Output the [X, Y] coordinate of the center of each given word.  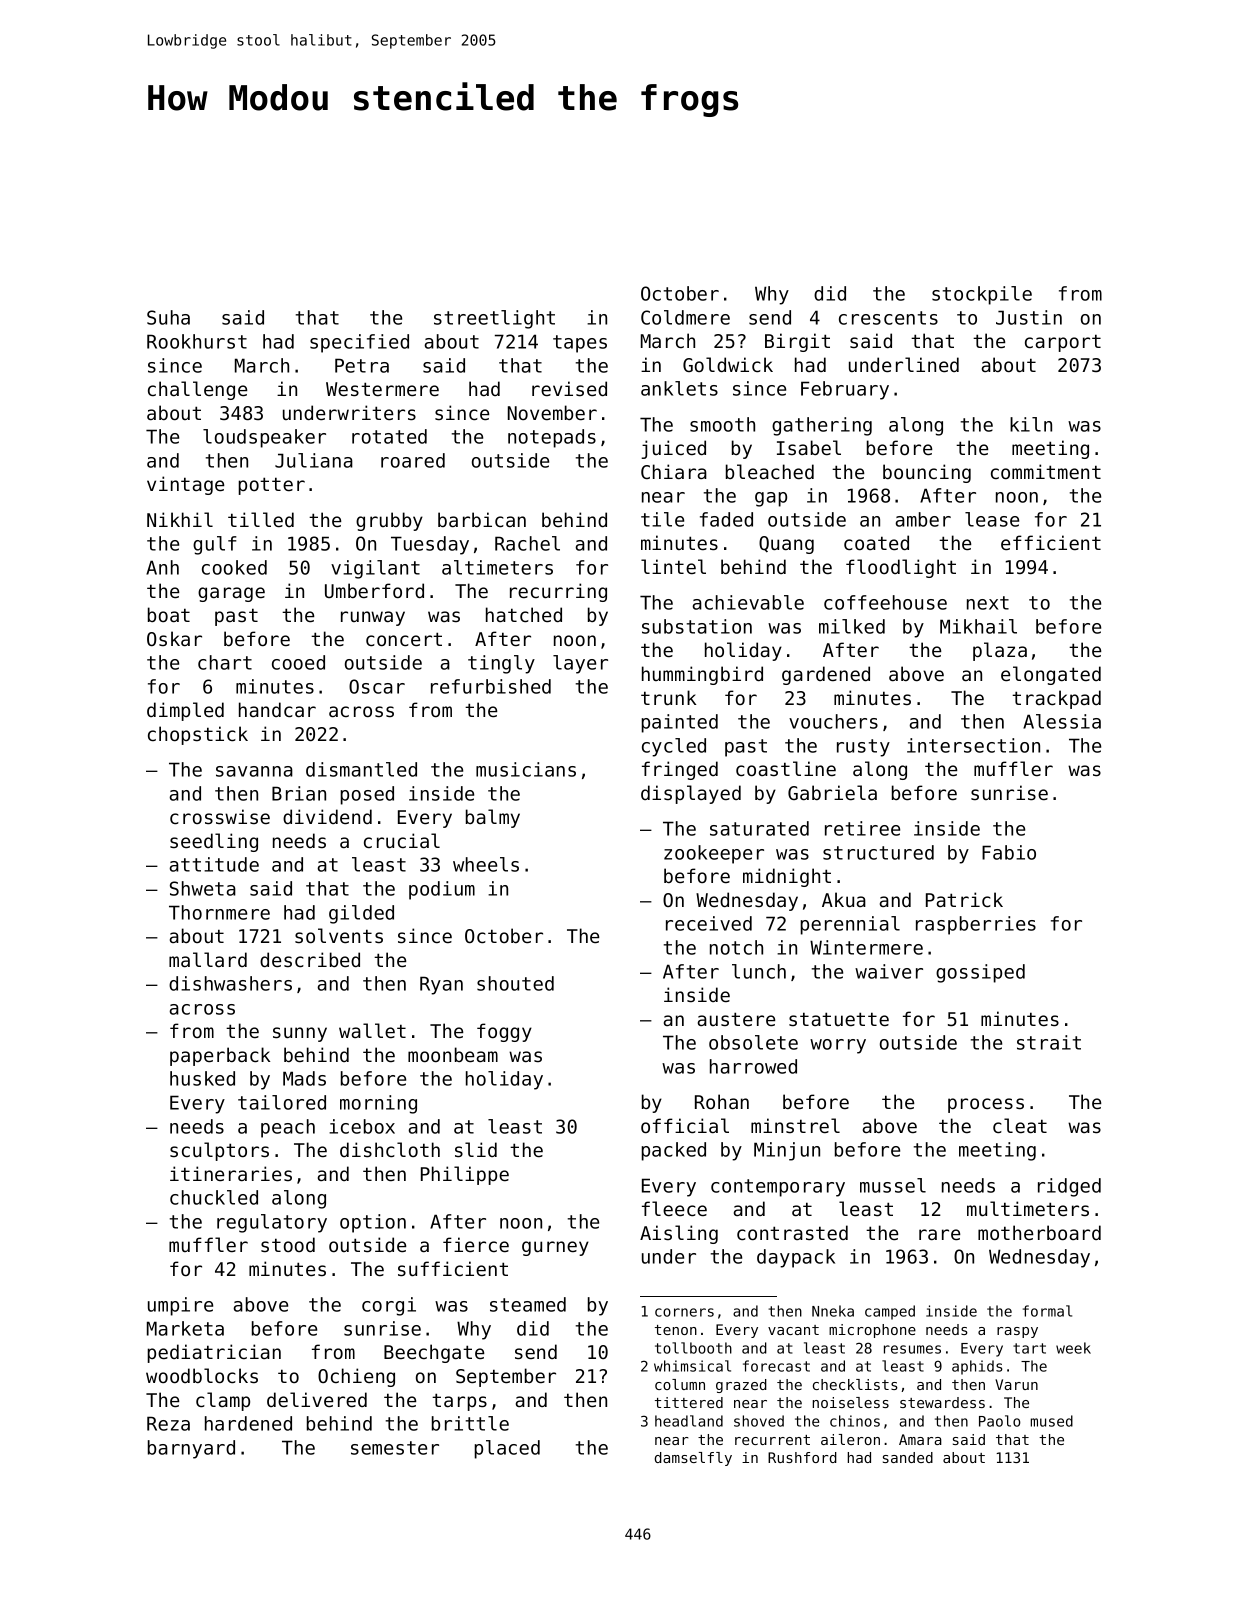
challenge [197, 390]
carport [1063, 343]
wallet [372, 1030]
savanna [254, 771]
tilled [261, 519]
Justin [1029, 317]
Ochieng [356, 1377]
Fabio [1009, 852]
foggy [504, 1032]
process [986, 1105]
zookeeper [714, 854]
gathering [822, 426]
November [552, 412]
